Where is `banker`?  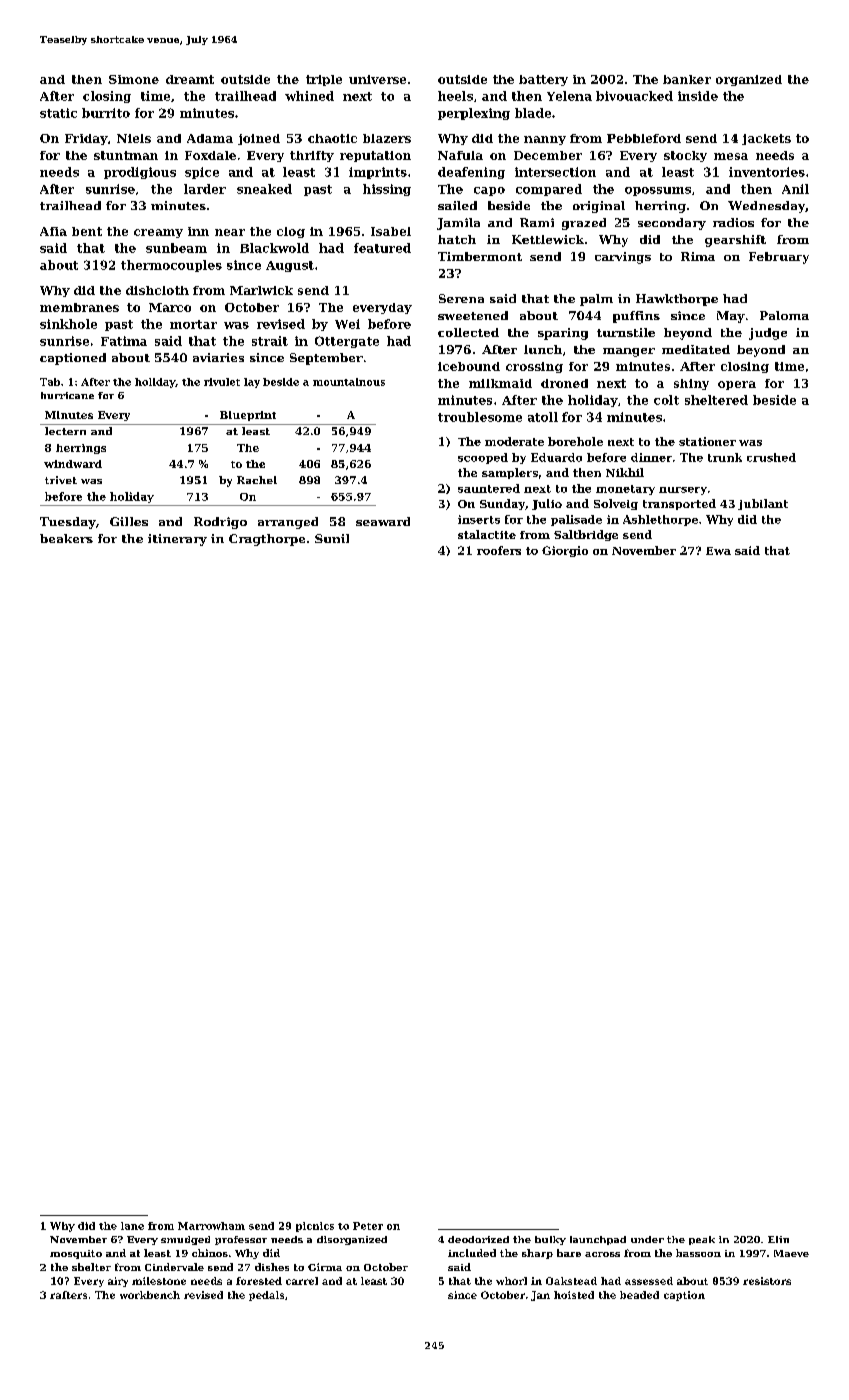
banker is located at coordinates (687, 79).
